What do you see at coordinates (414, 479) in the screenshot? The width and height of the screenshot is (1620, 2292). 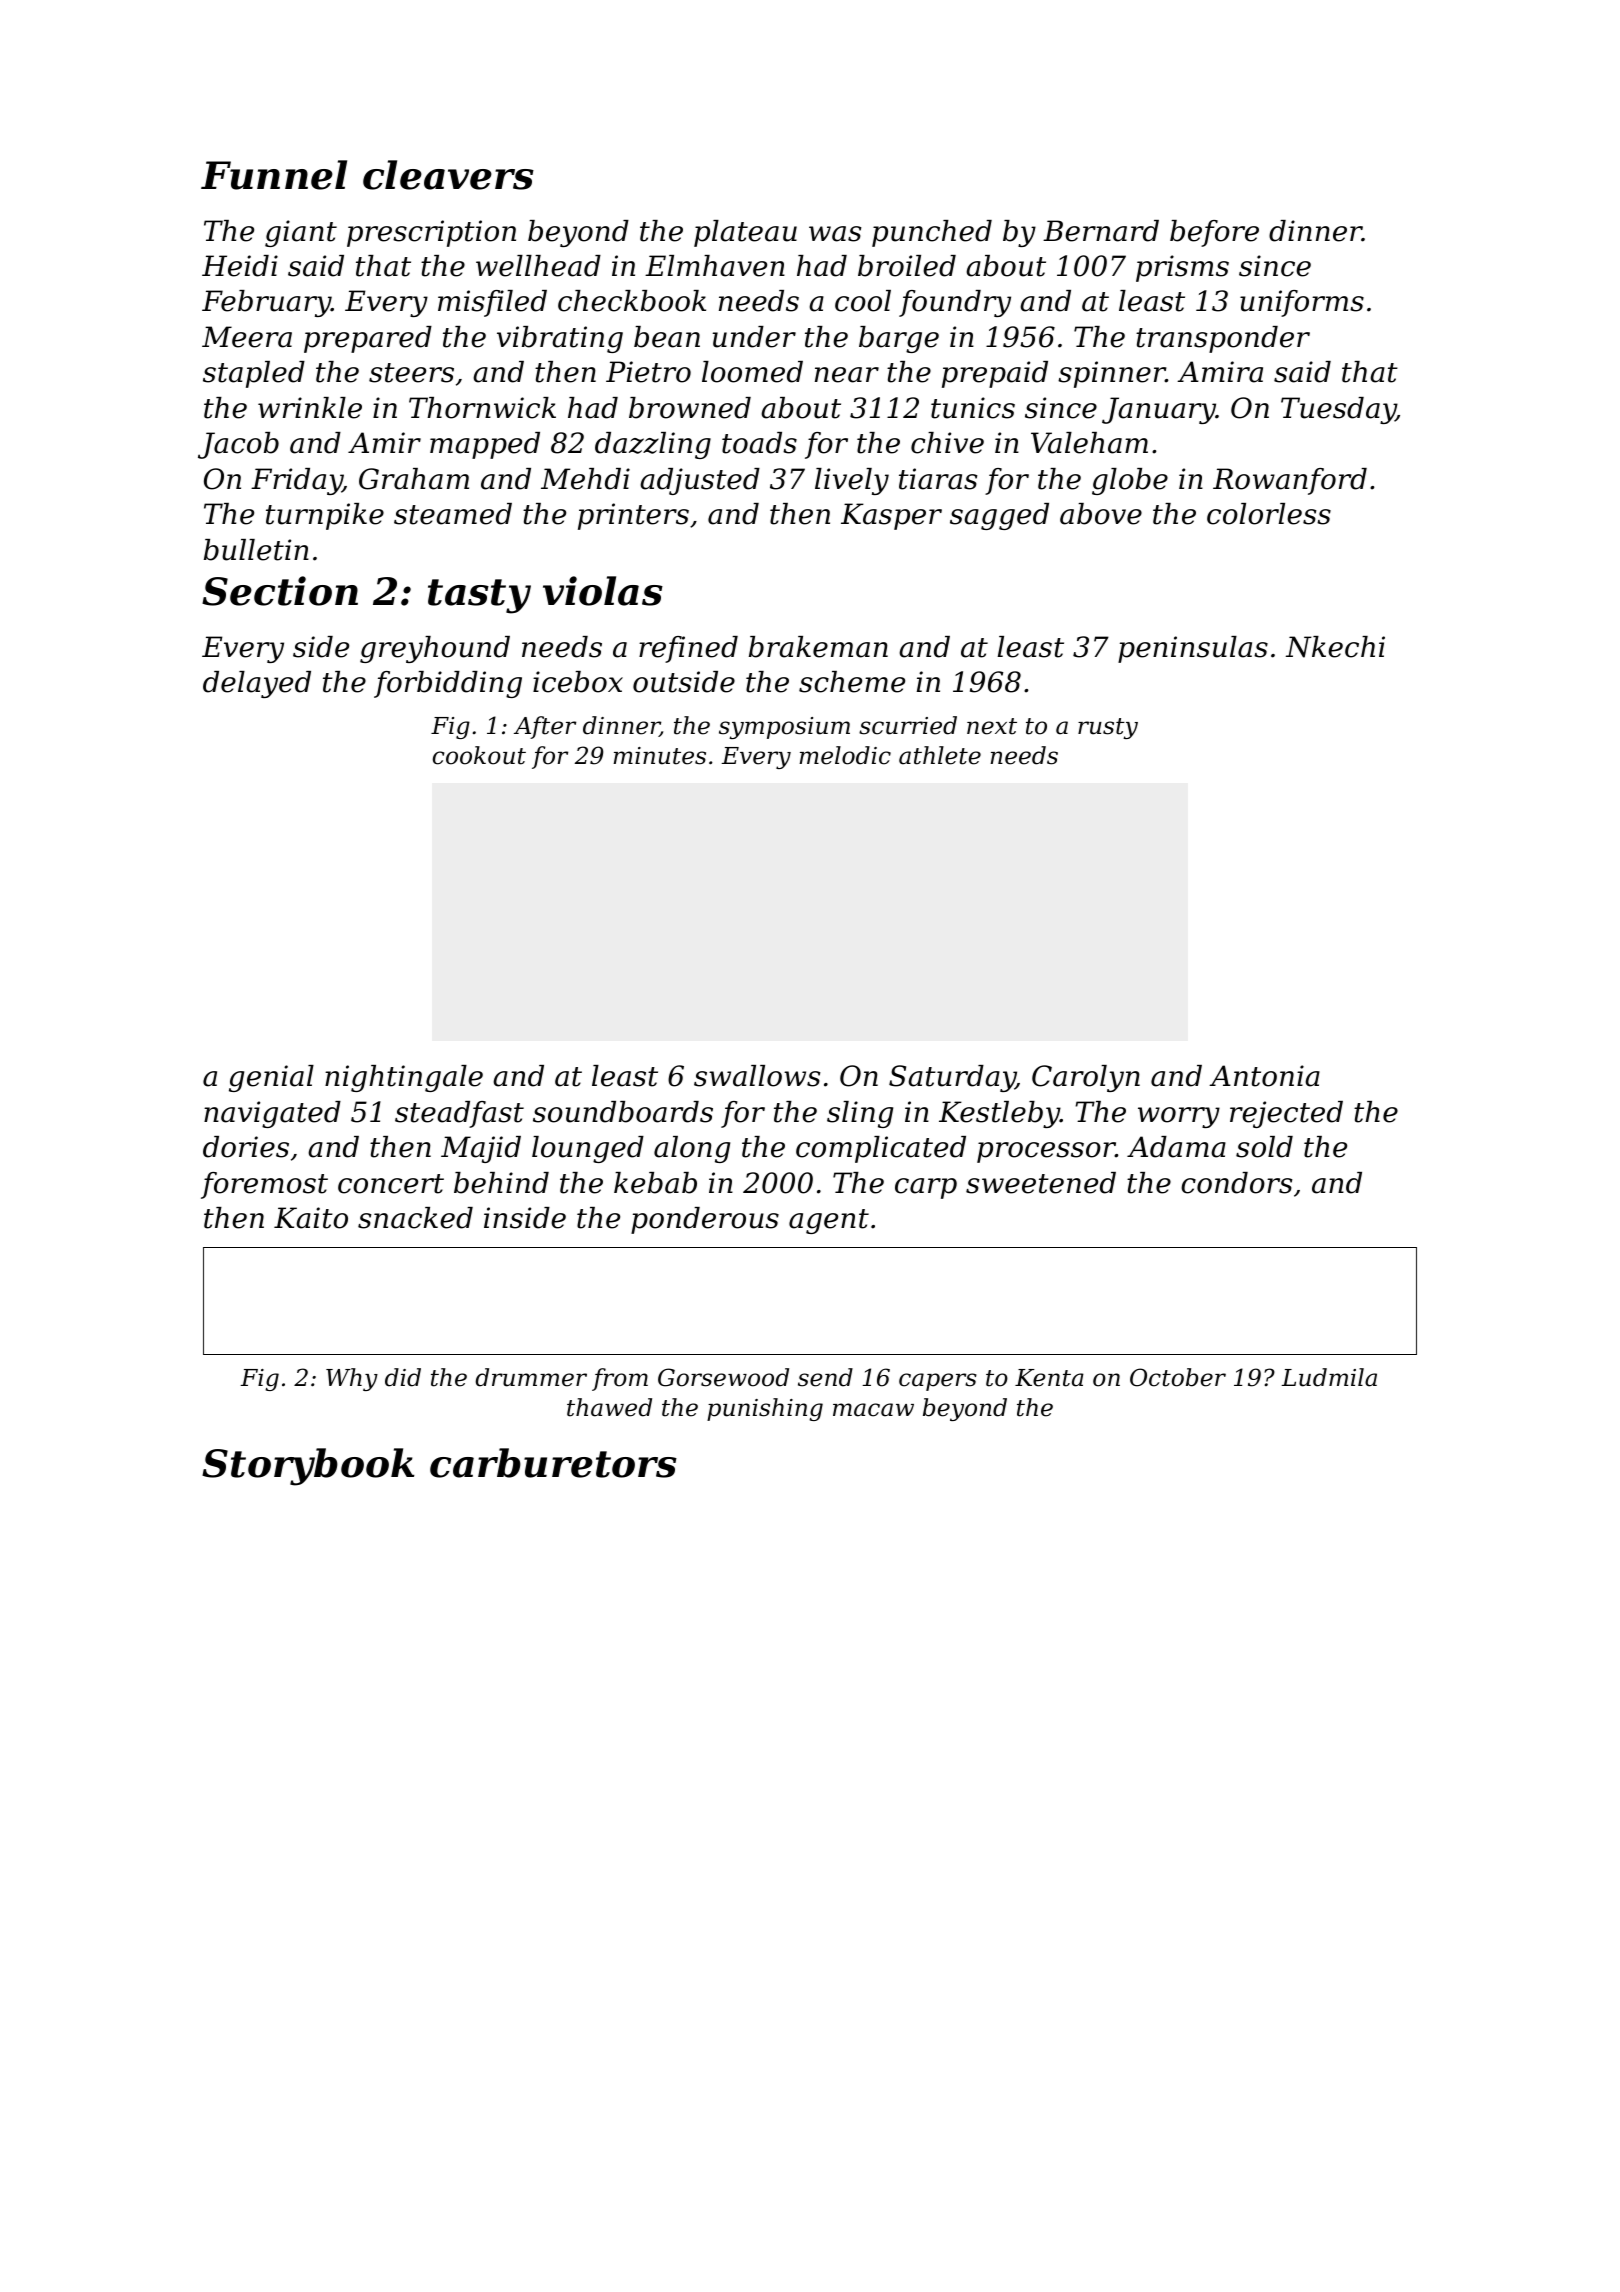 I see `Graham` at bounding box center [414, 479].
